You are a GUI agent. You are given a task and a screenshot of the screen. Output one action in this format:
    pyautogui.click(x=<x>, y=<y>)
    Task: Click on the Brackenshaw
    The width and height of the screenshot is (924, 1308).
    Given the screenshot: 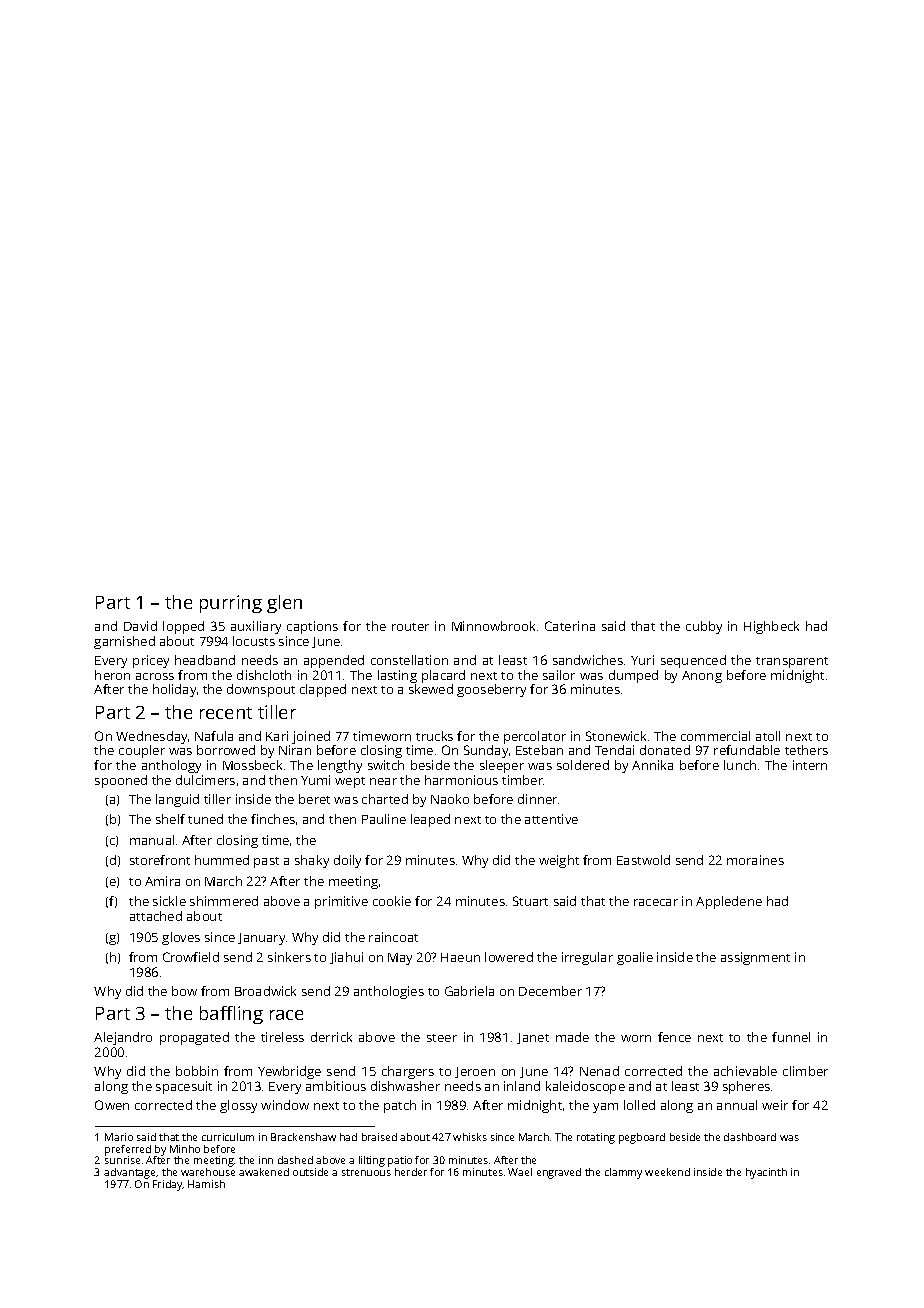 What is the action you would take?
    pyautogui.click(x=303, y=1137)
